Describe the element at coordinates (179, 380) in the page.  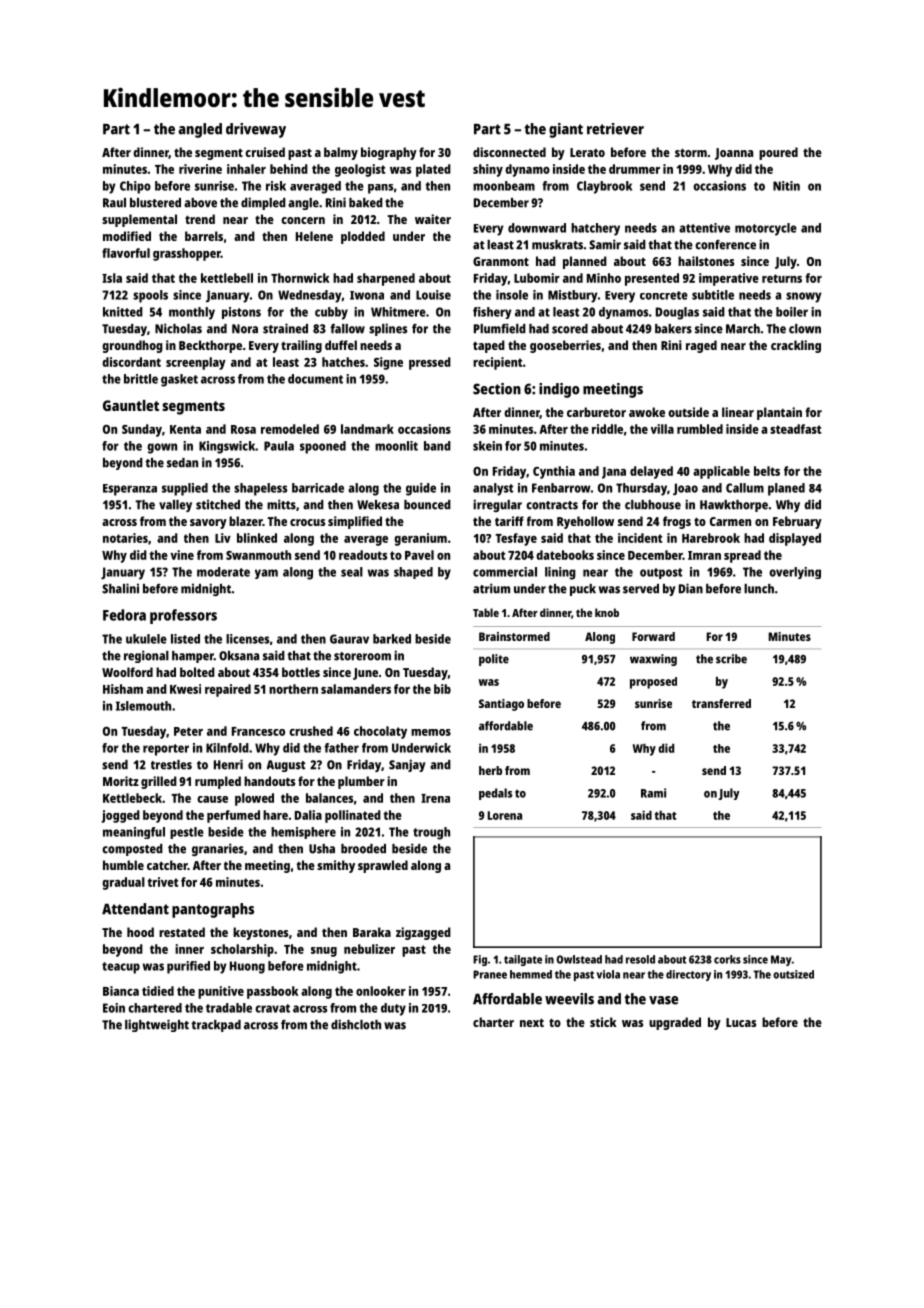
I see `gasket` at that location.
